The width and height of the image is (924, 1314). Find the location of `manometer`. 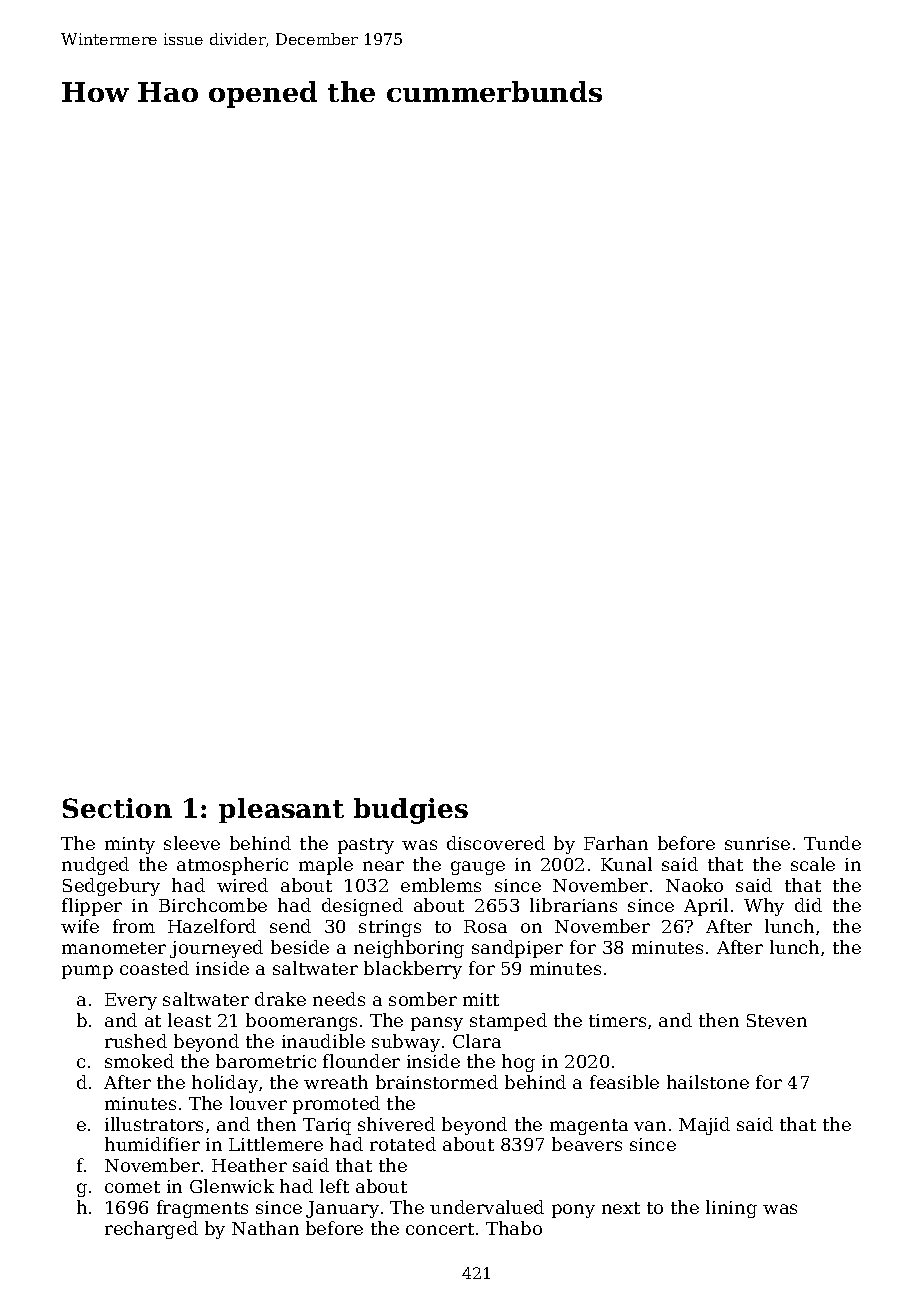

manometer is located at coordinates (114, 948).
